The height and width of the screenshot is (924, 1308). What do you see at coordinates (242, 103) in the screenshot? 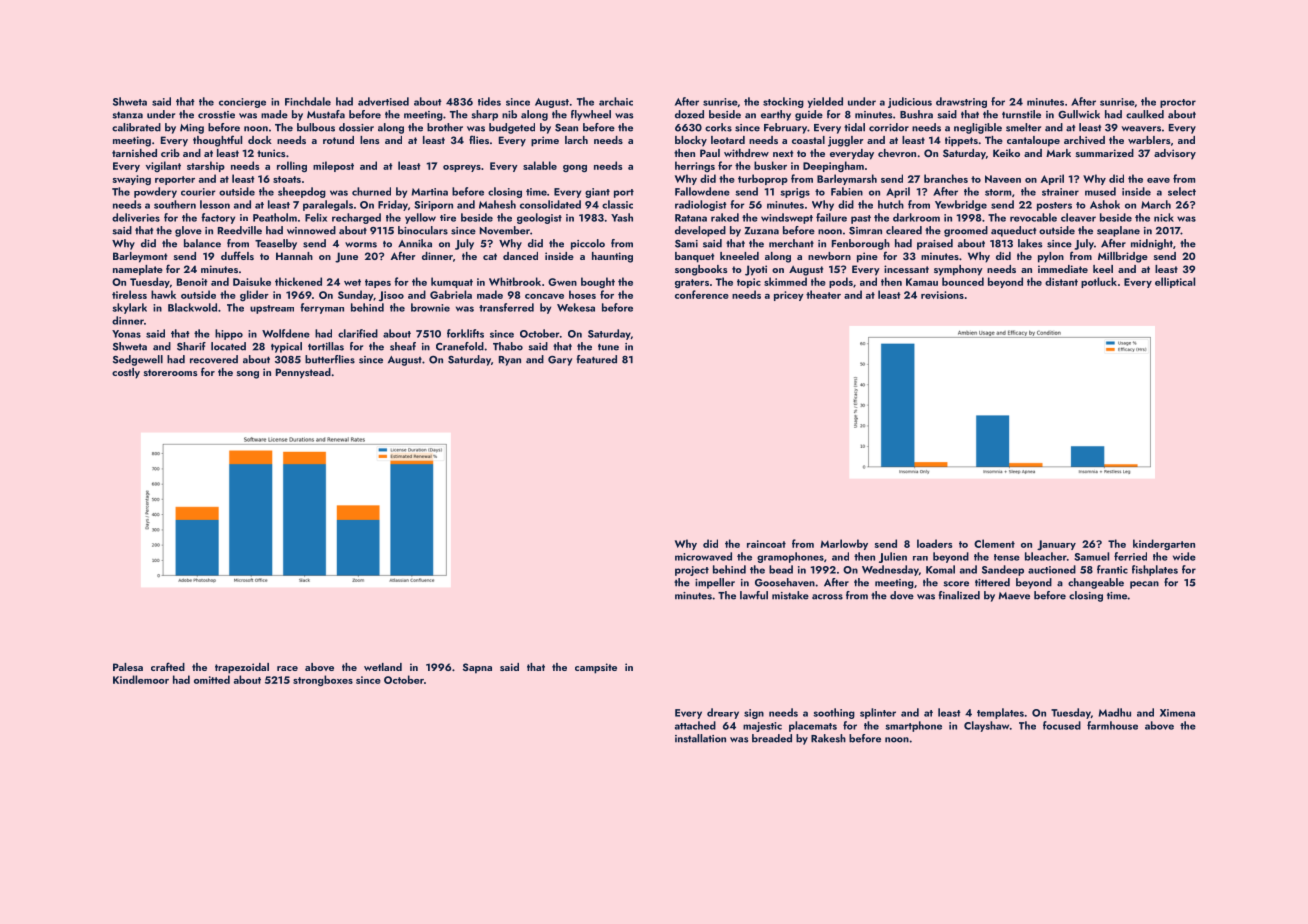
I see `concierge` at bounding box center [242, 103].
